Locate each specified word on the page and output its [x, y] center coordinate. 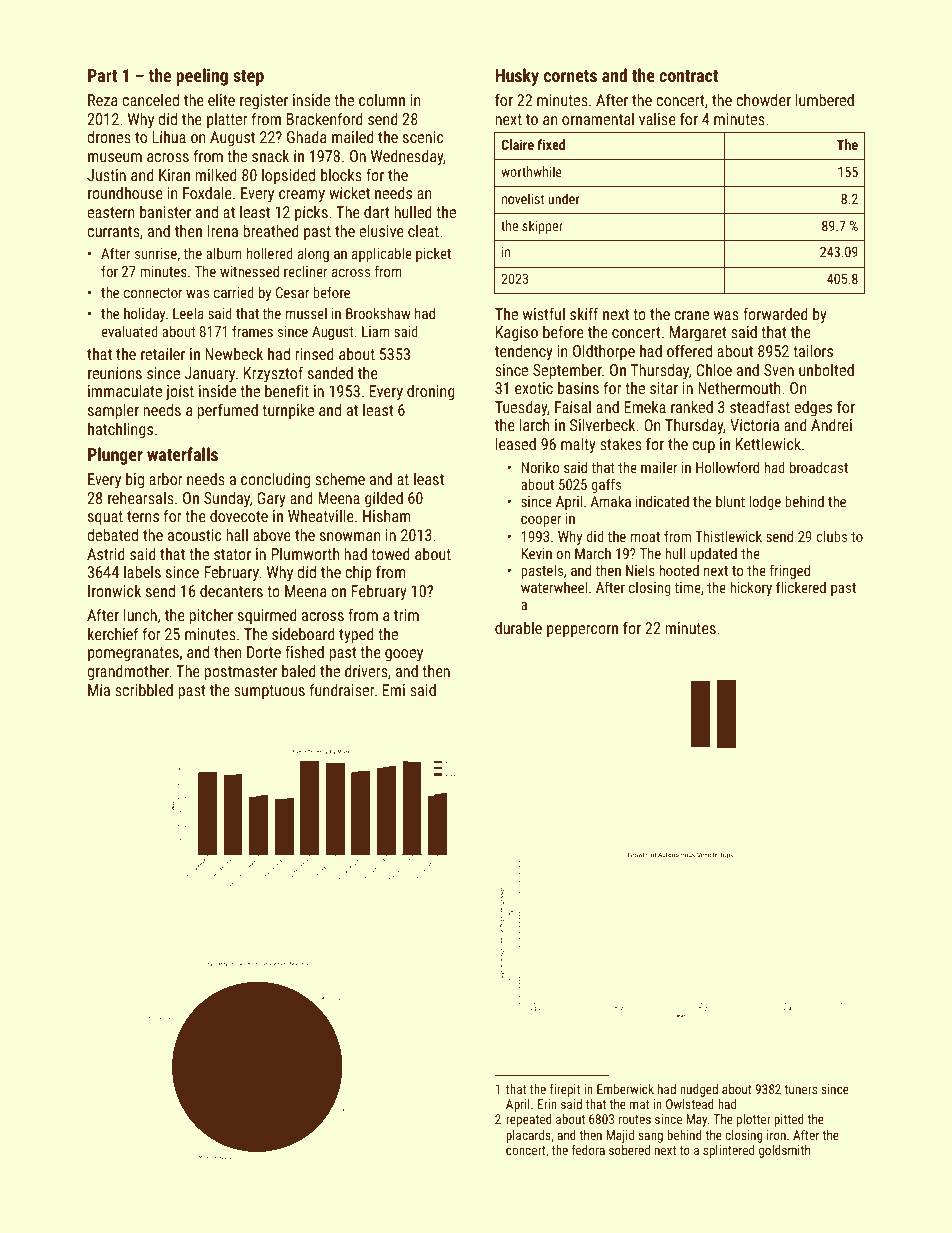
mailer [659, 467]
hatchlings [120, 430]
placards [528, 1136]
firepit [565, 1090]
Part [102, 75]
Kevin [536, 553]
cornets [570, 76]
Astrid [106, 553]
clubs [831, 536]
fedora [588, 1150]
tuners [800, 1089]
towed [390, 553]
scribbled [144, 690]
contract [688, 76]
